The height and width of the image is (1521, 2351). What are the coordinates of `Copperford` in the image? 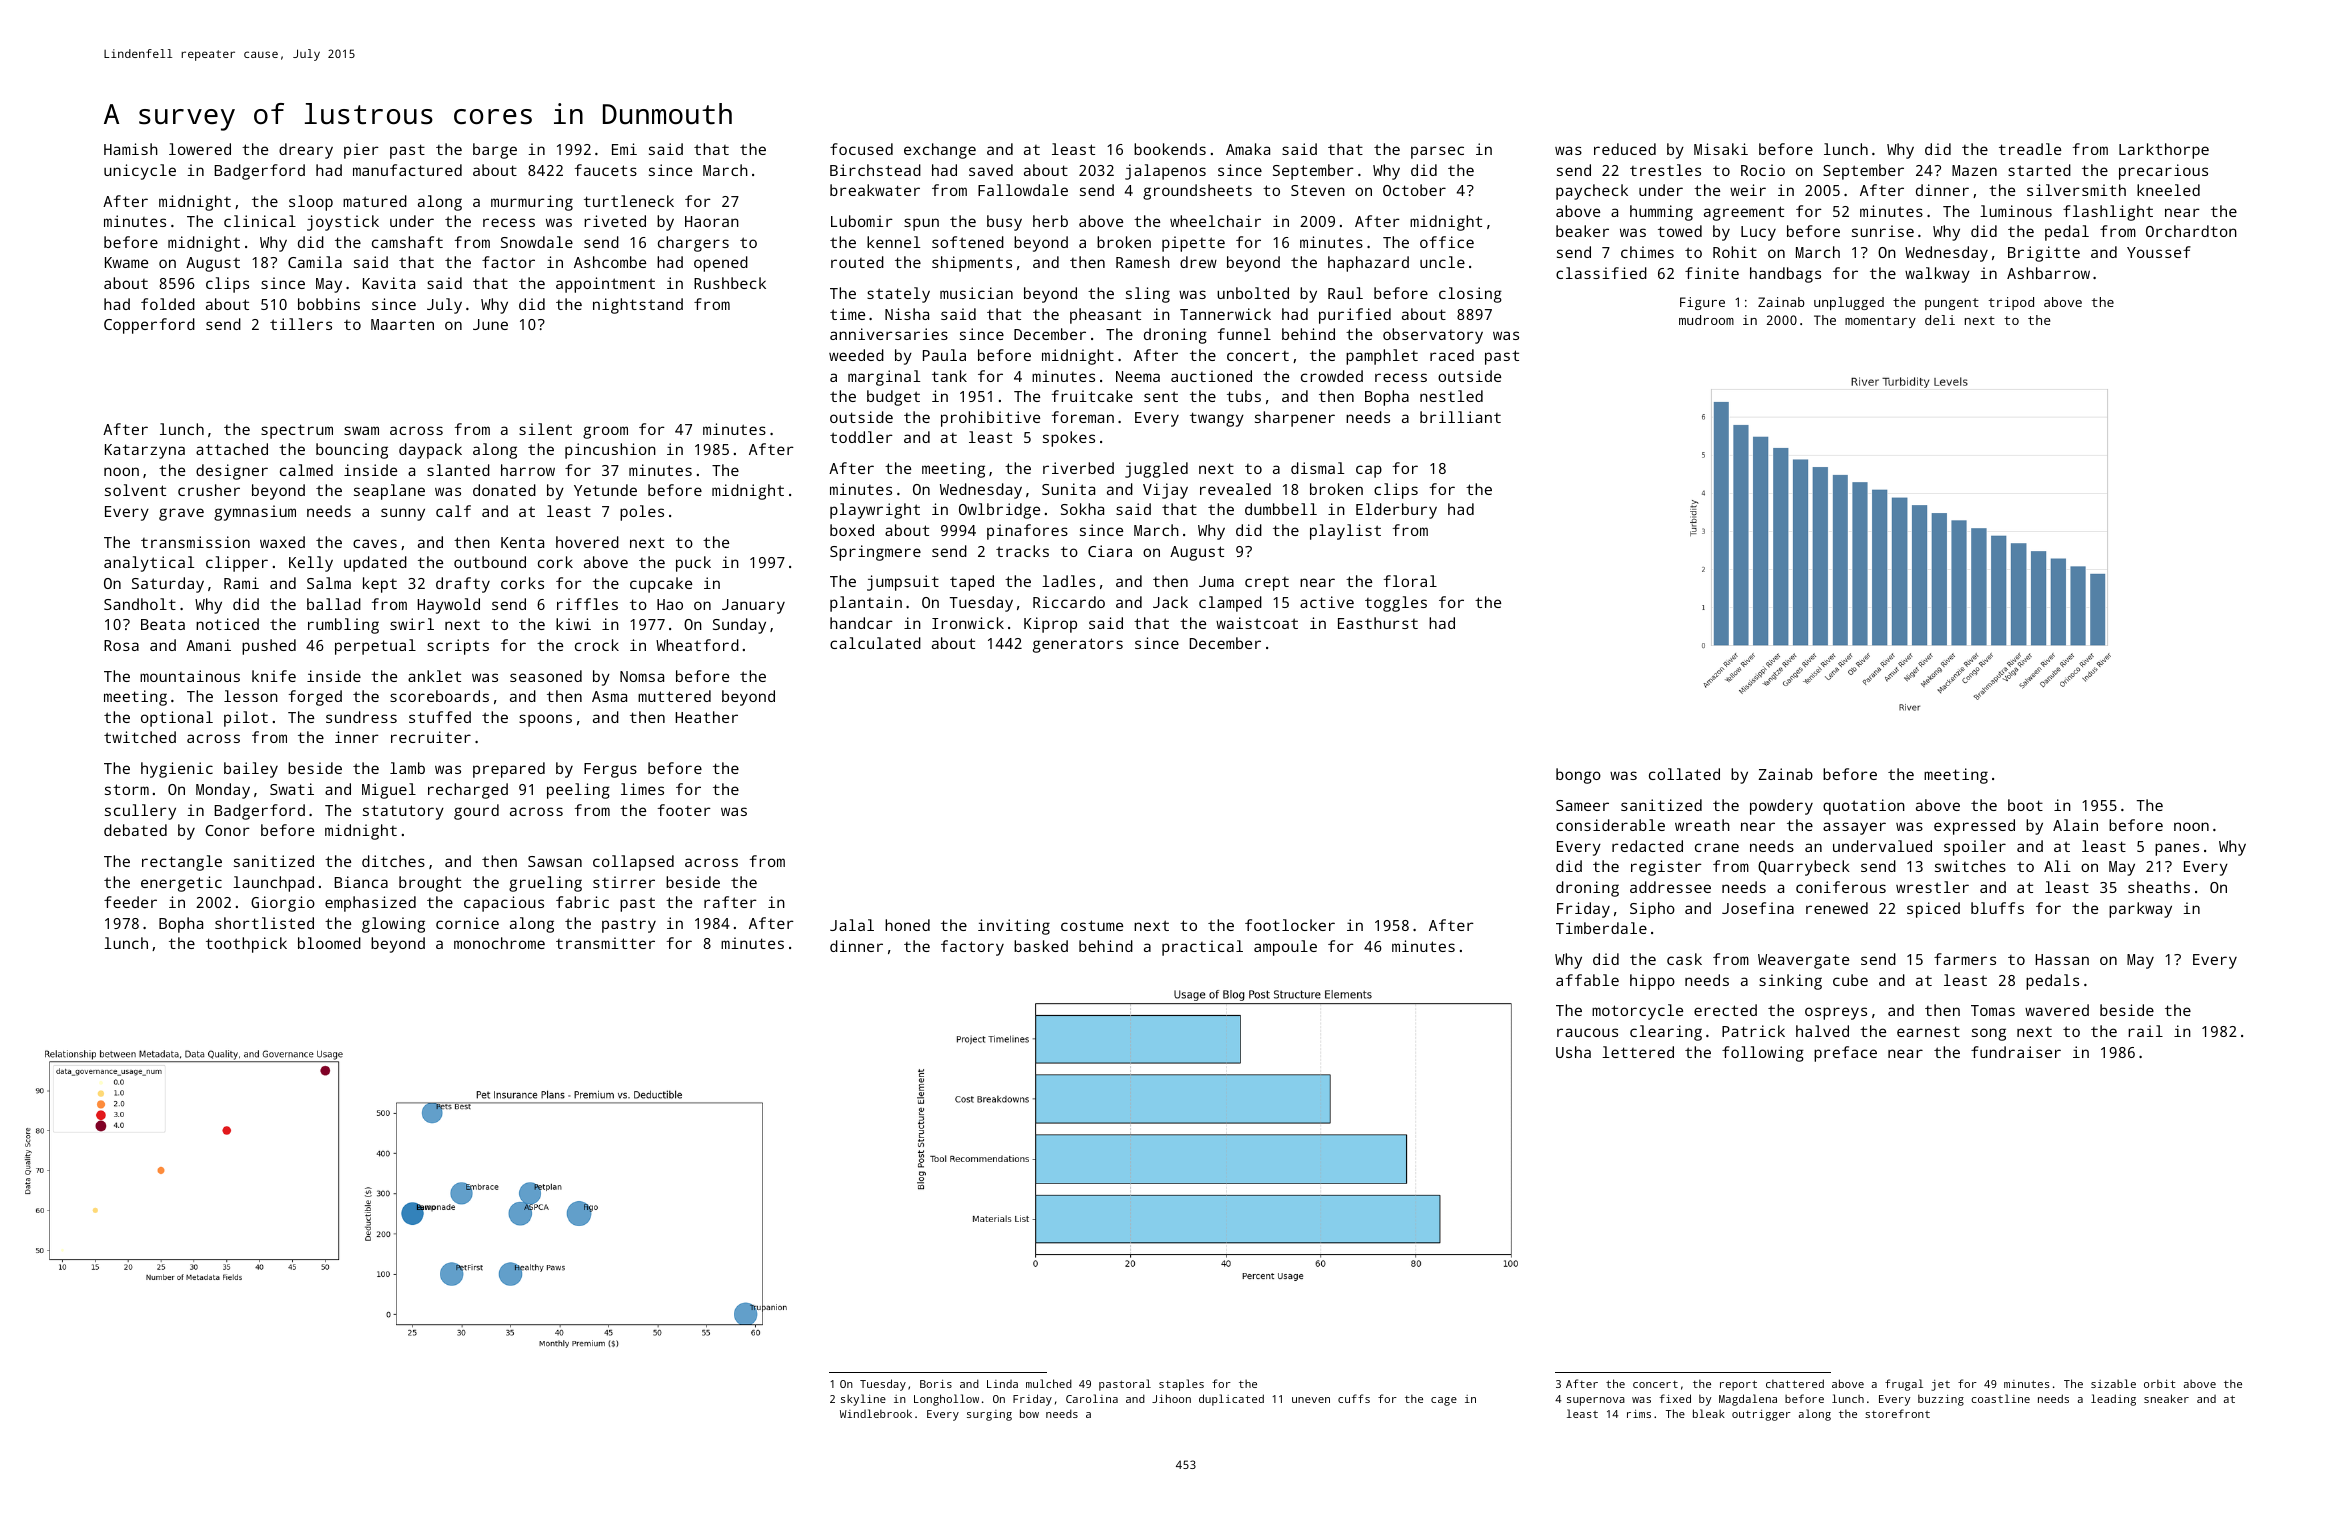 It's located at (149, 326).
